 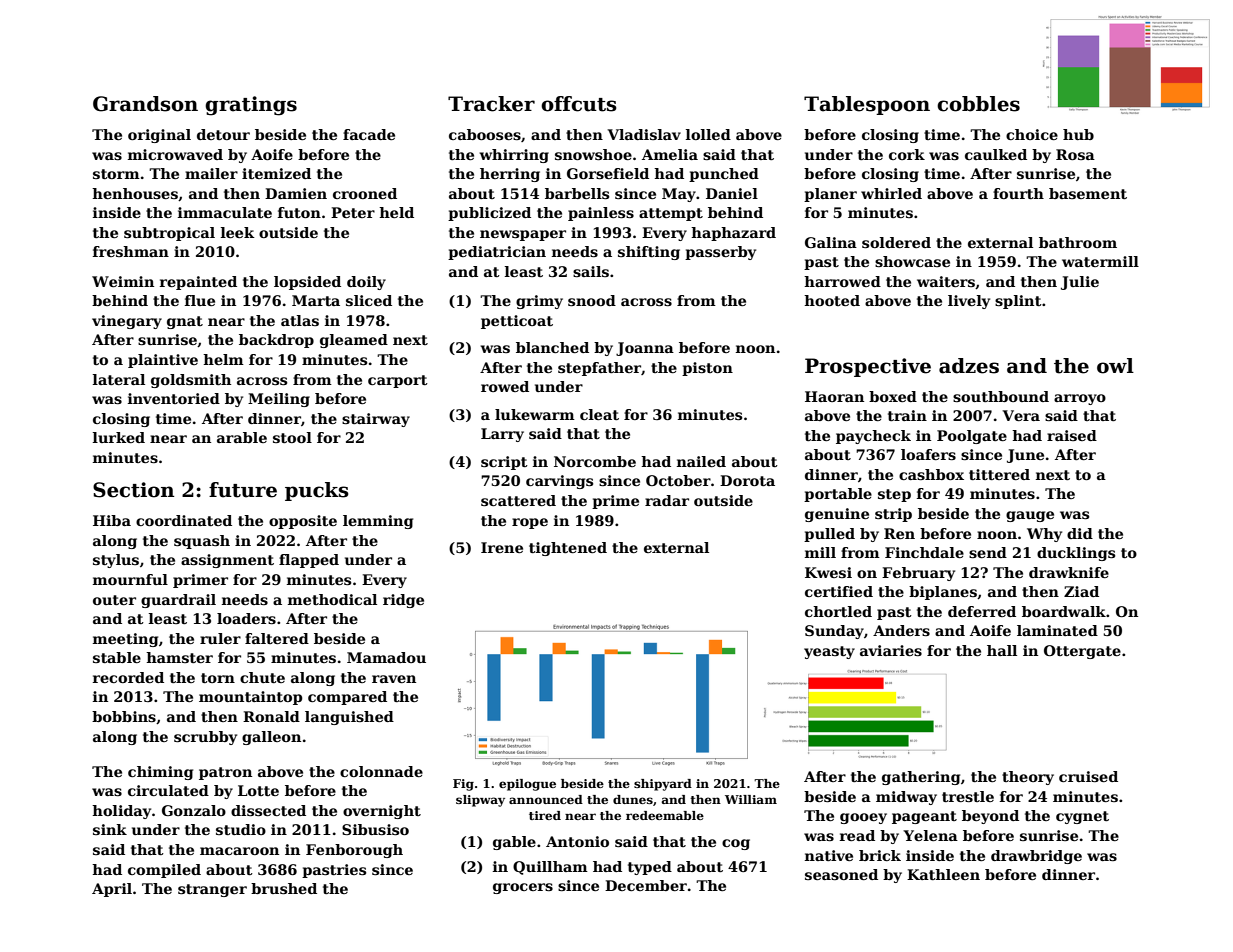 I want to click on lateral, so click(x=119, y=379).
